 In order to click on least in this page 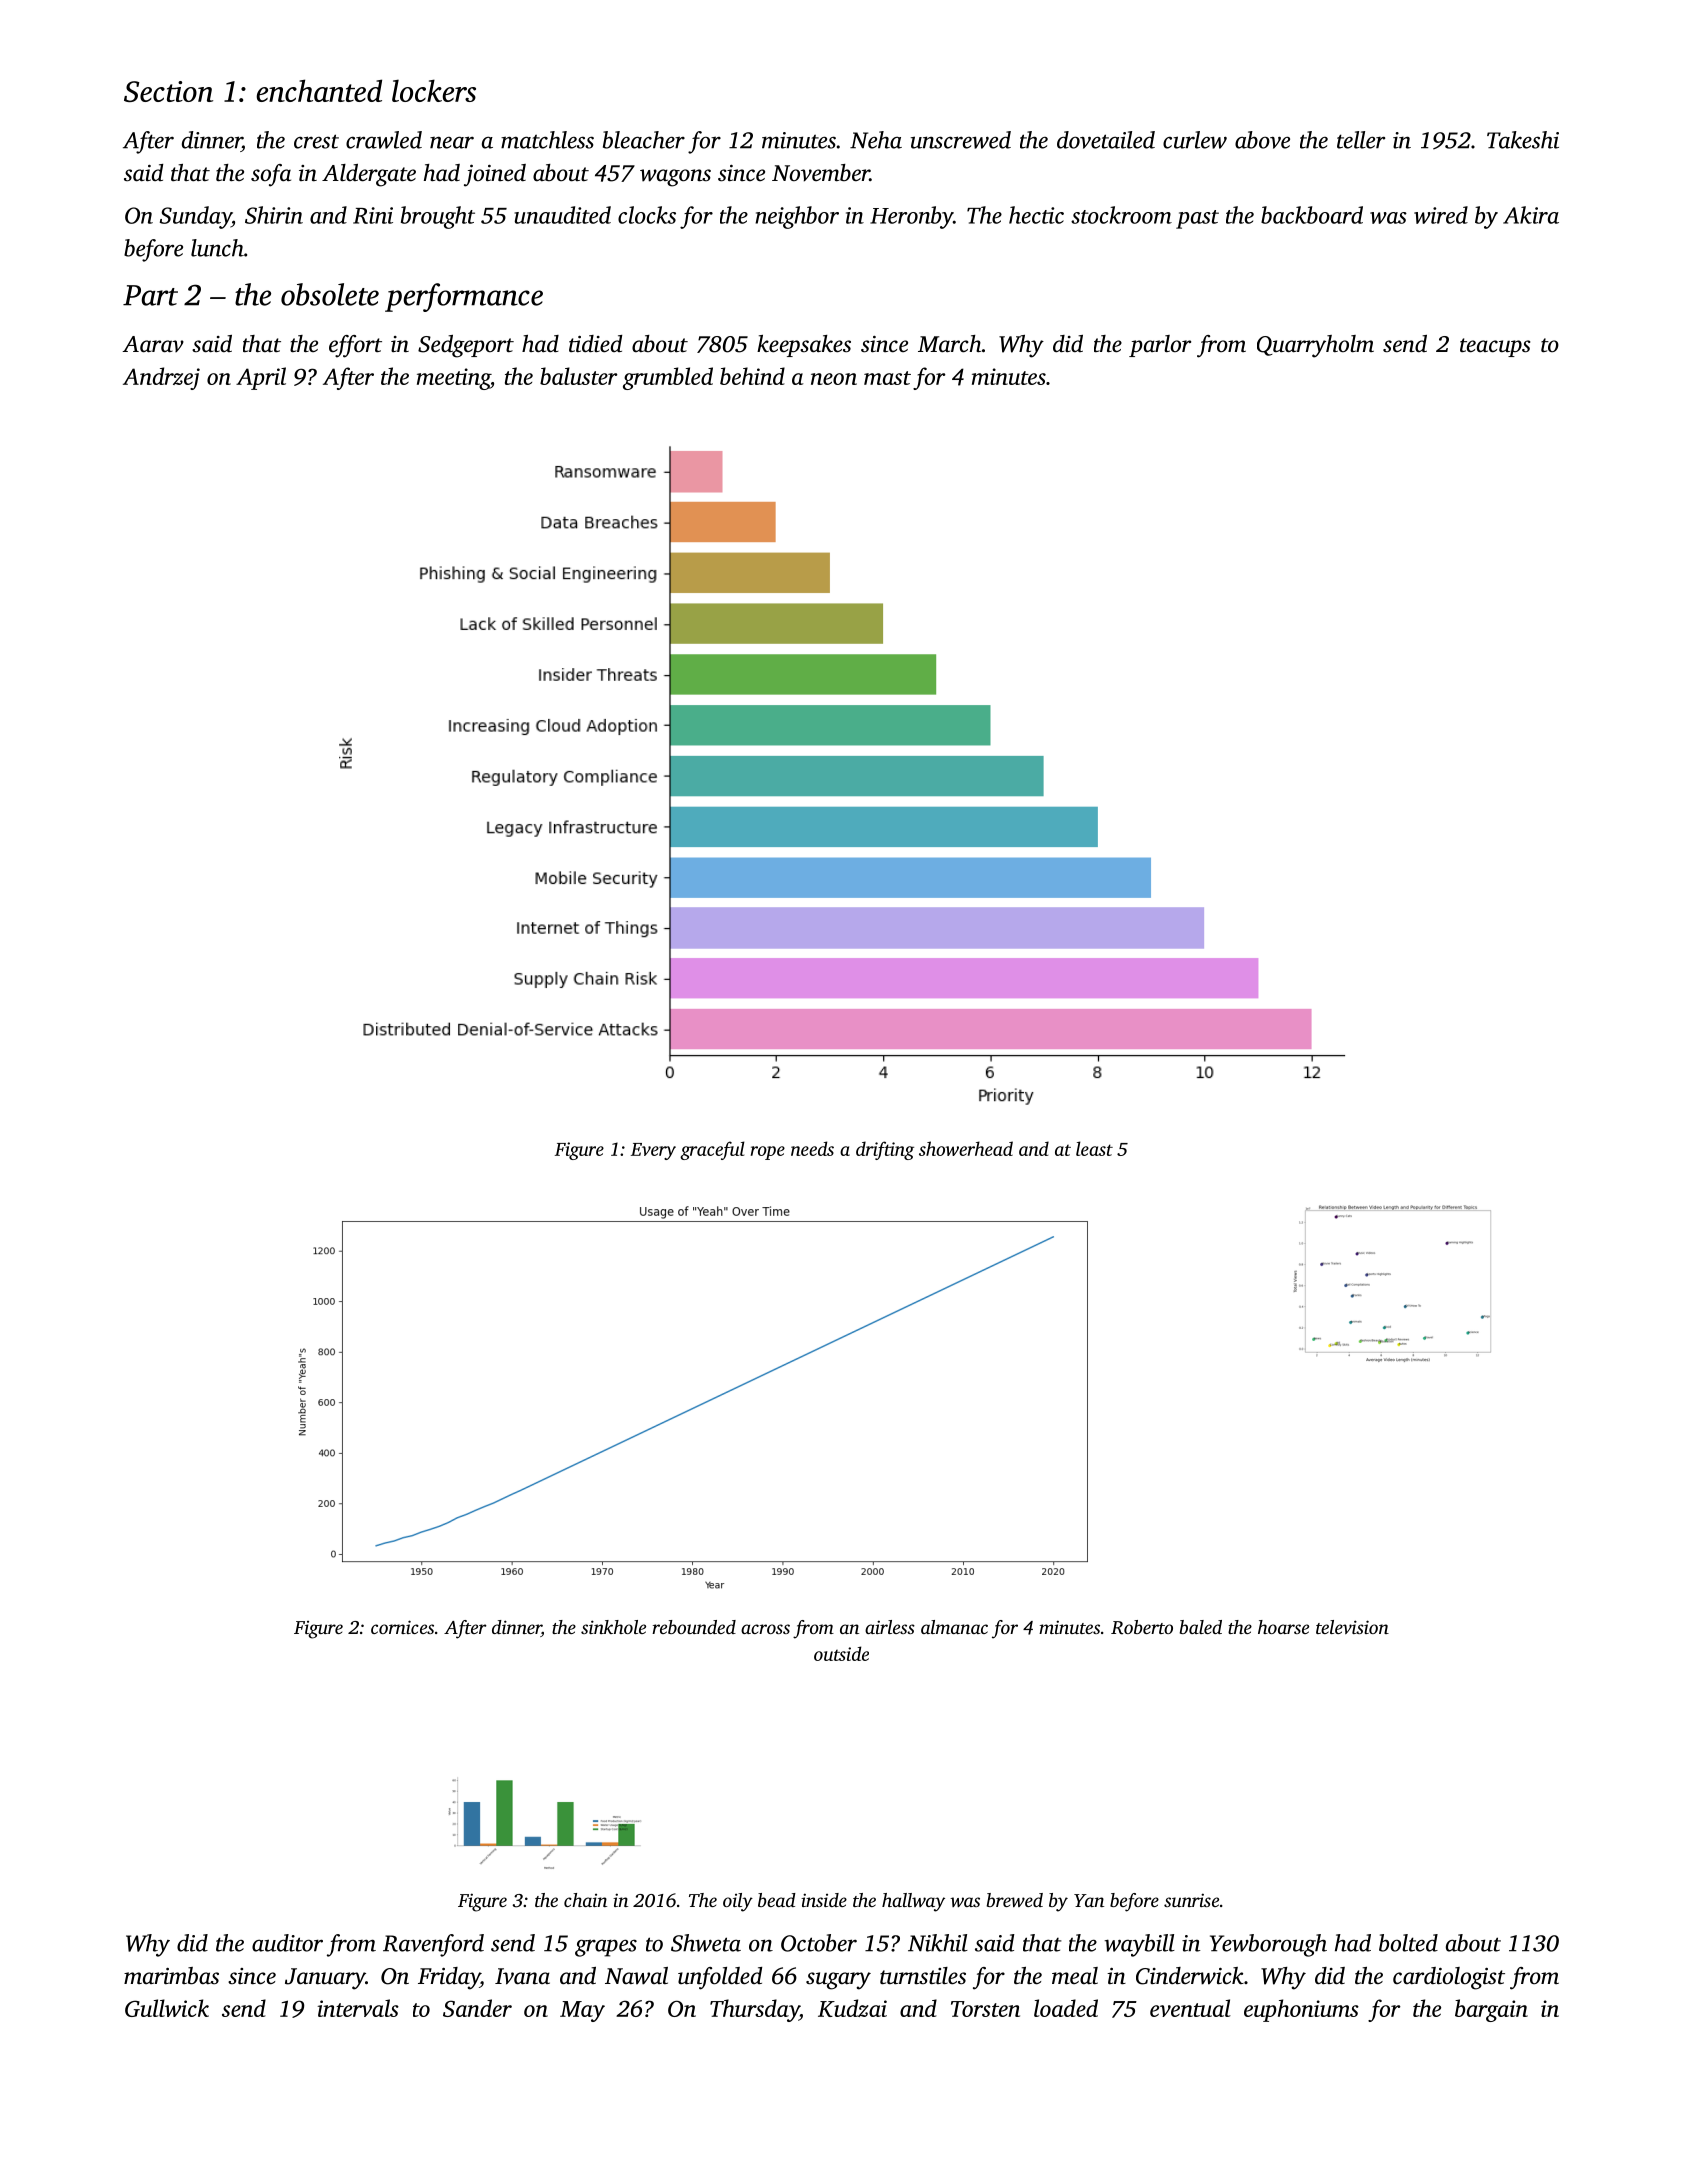, I will do `click(1094, 1148)`.
